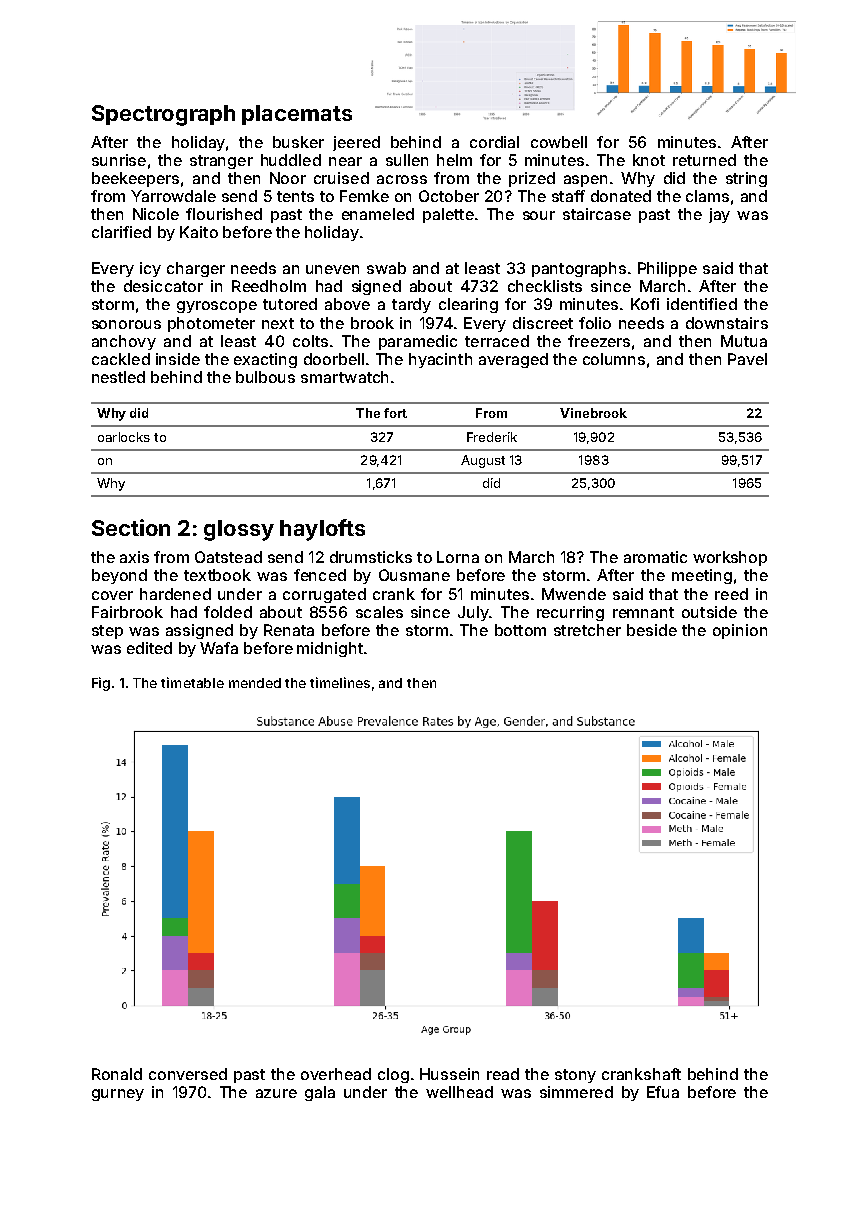 The image size is (859, 1219). I want to click on returned, so click(704, 160).
